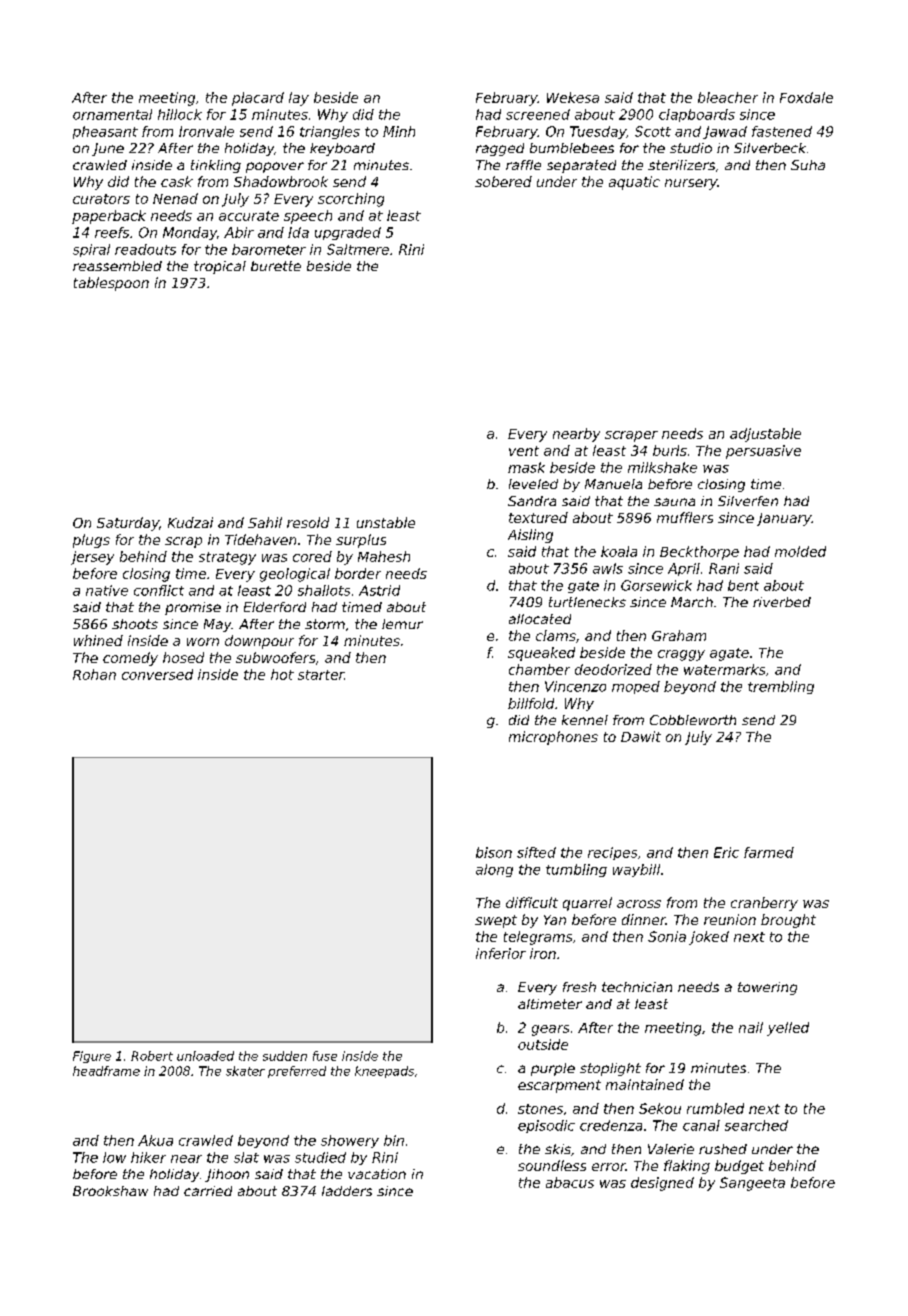 The height and width of the screenshot is (1316, 908). I want to click on bison, so click(494, 852).
